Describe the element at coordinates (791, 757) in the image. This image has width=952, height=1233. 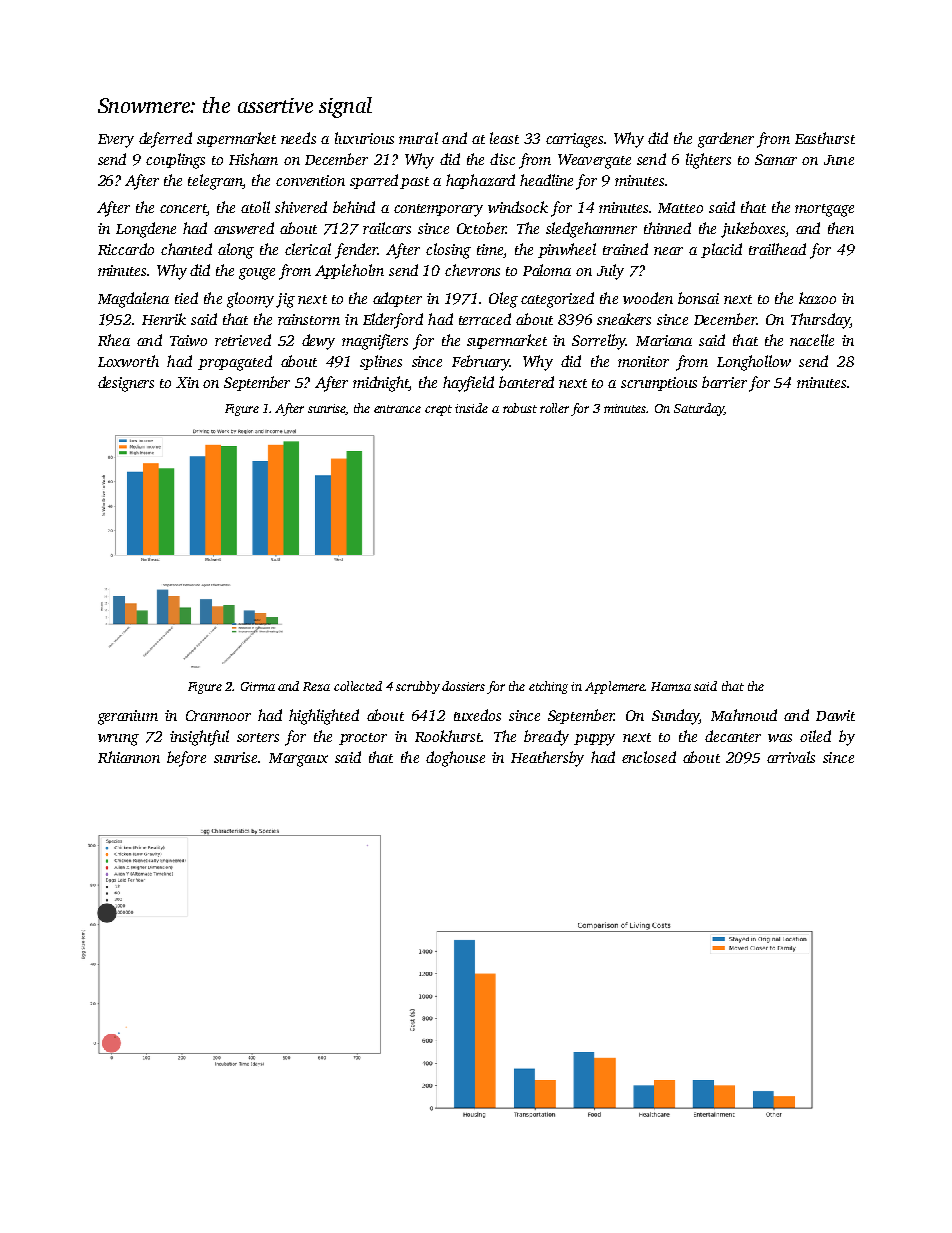
I see `arrivals` at that location.
